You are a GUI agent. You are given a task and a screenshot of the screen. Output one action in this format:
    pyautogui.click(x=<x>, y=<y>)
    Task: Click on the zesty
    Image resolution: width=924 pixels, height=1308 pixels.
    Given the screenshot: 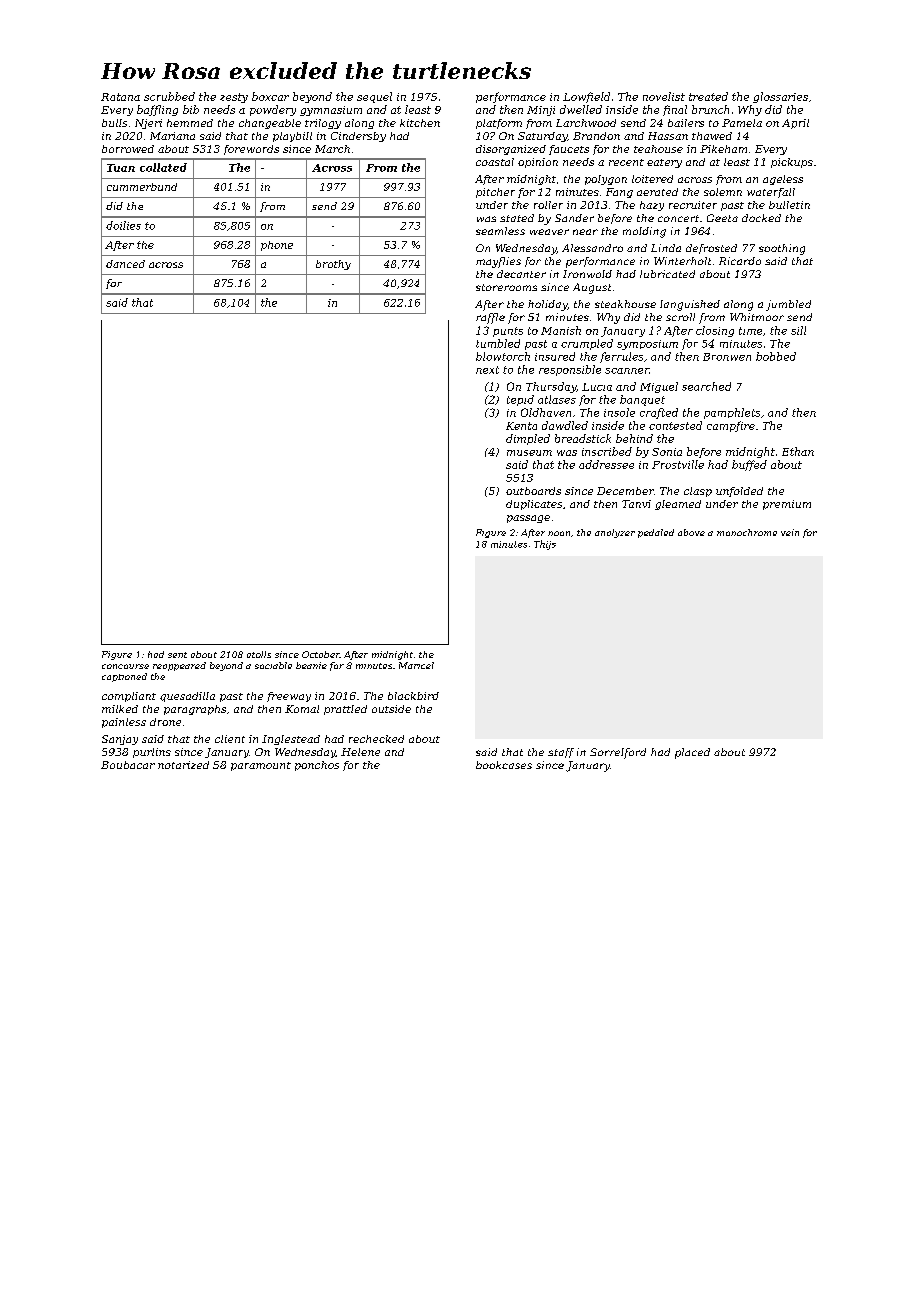 What is the action you would take?
    pyautogui.click(x=234, y=98)
